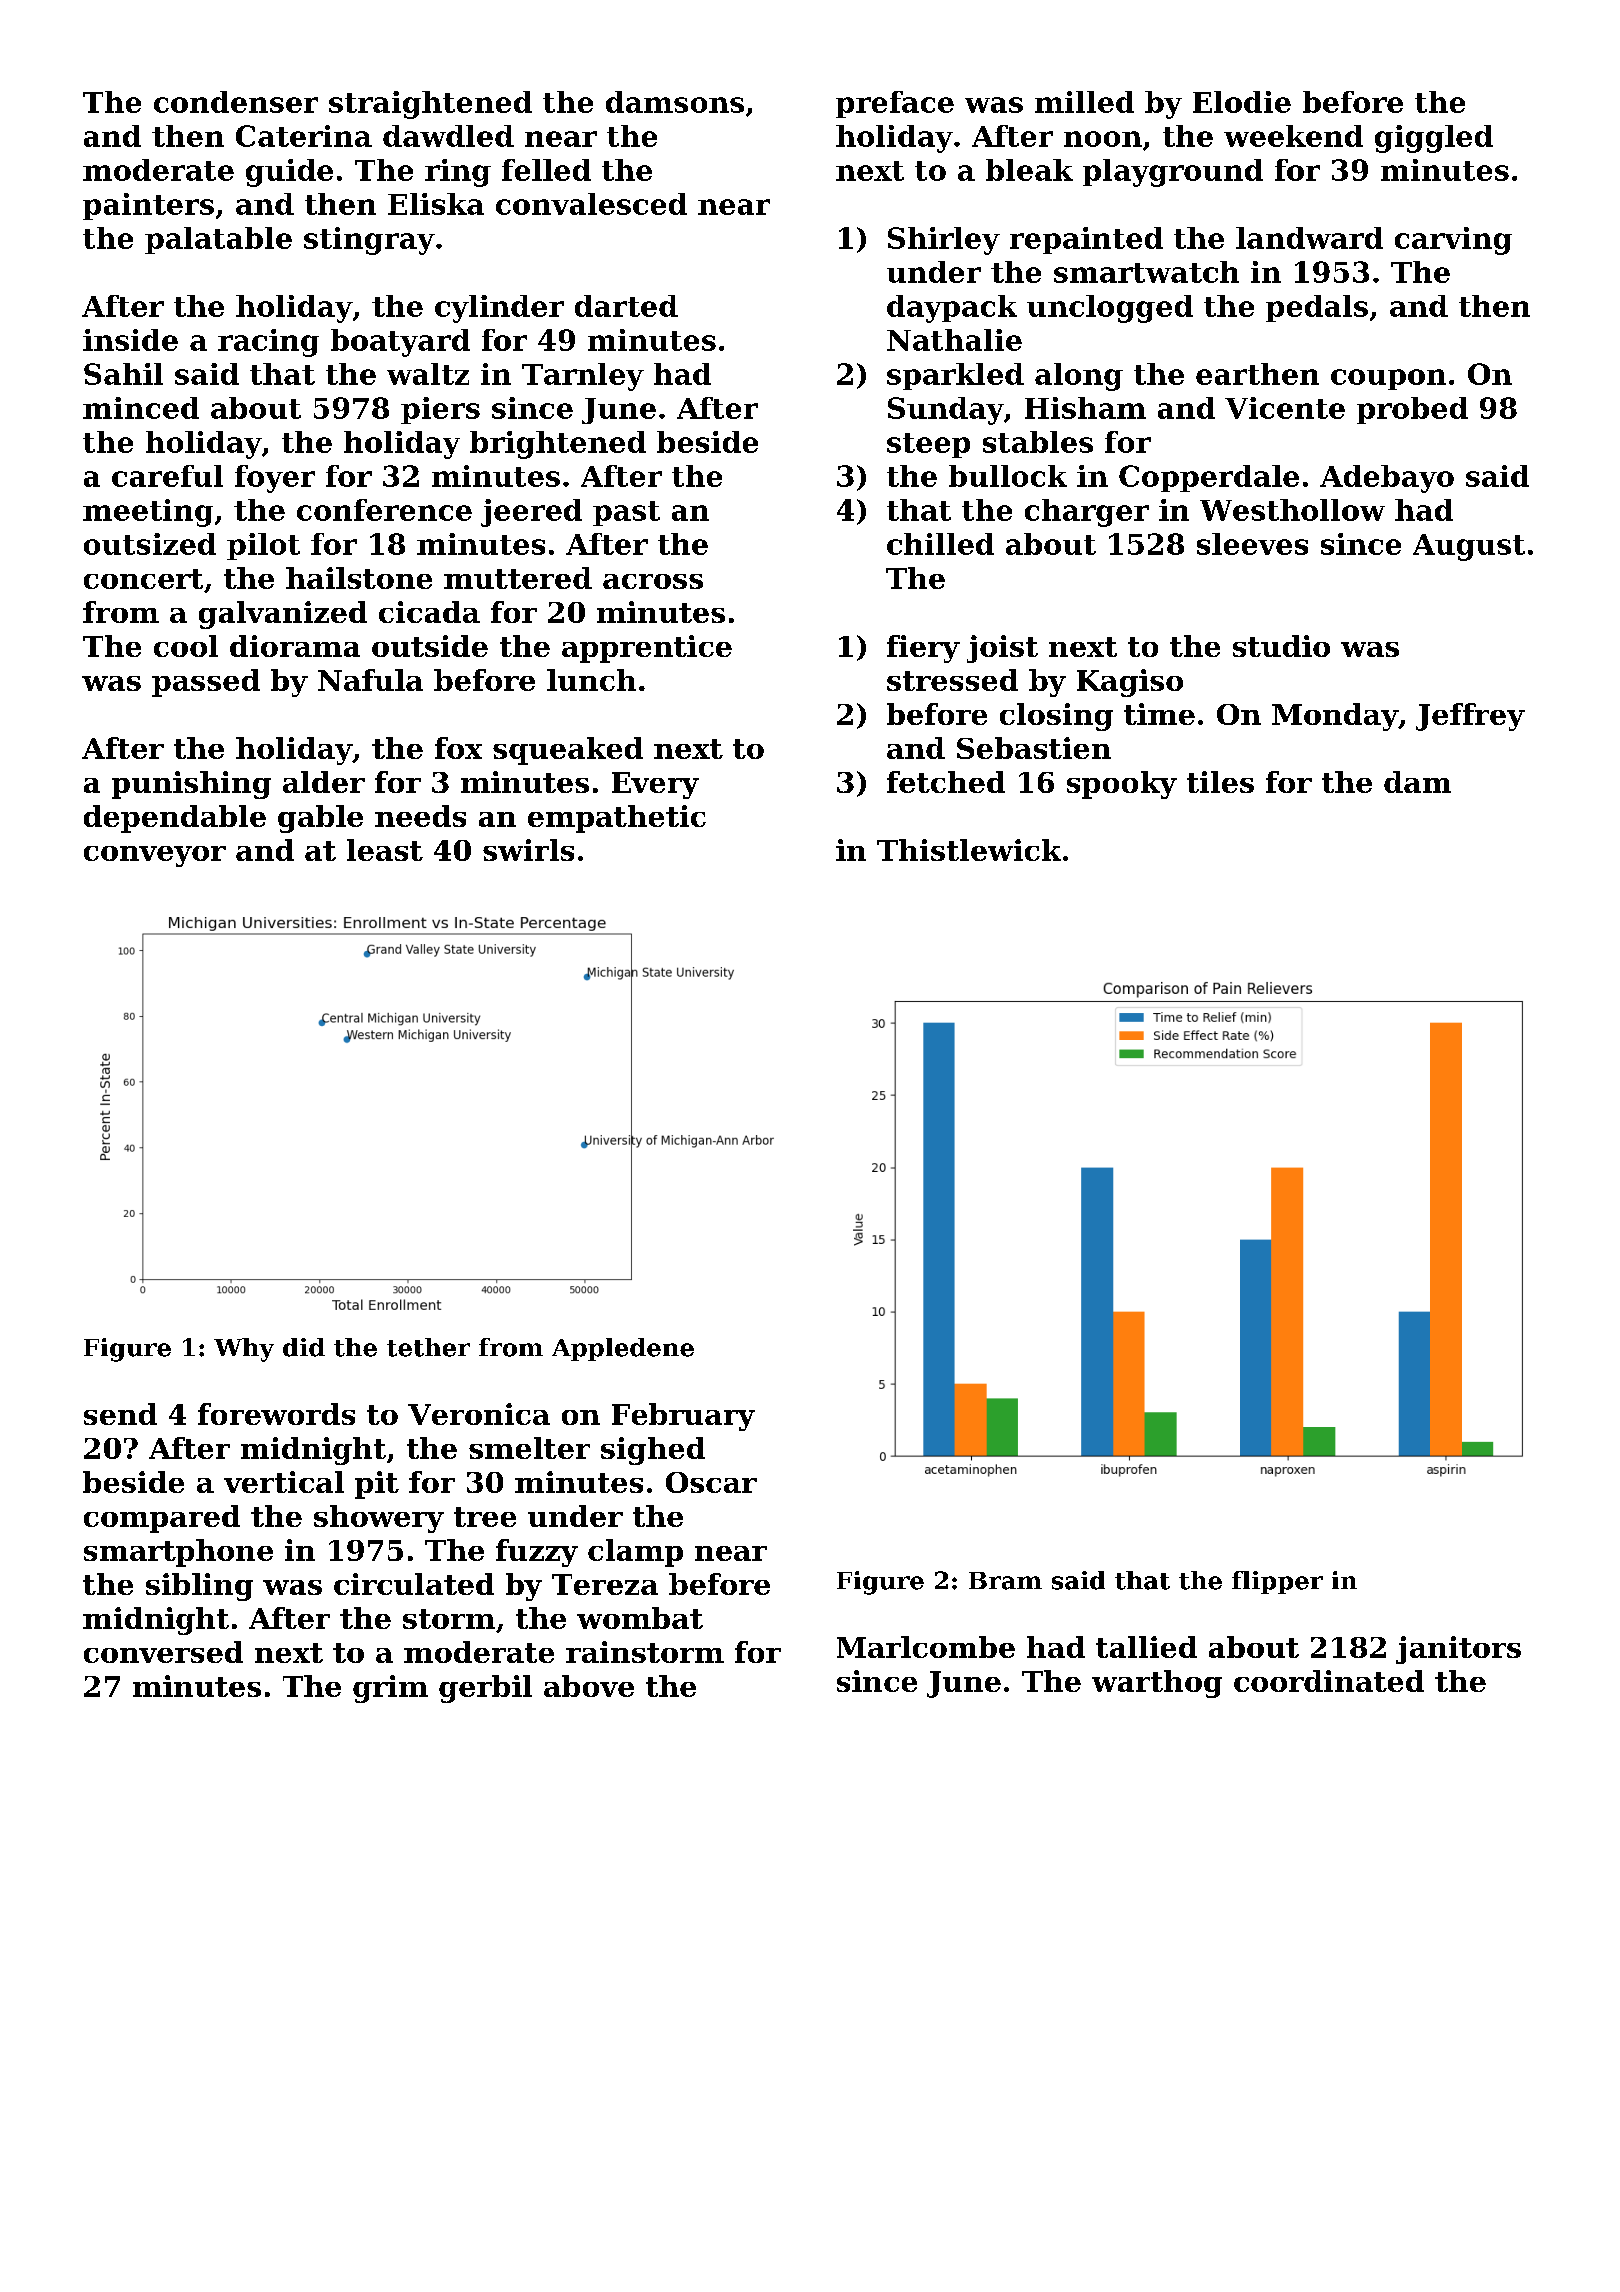 The image size is (1620, 2292). Describe the element at coordinates (926, 1647) in the screenshot. I see `Marlcombe` at that location.
